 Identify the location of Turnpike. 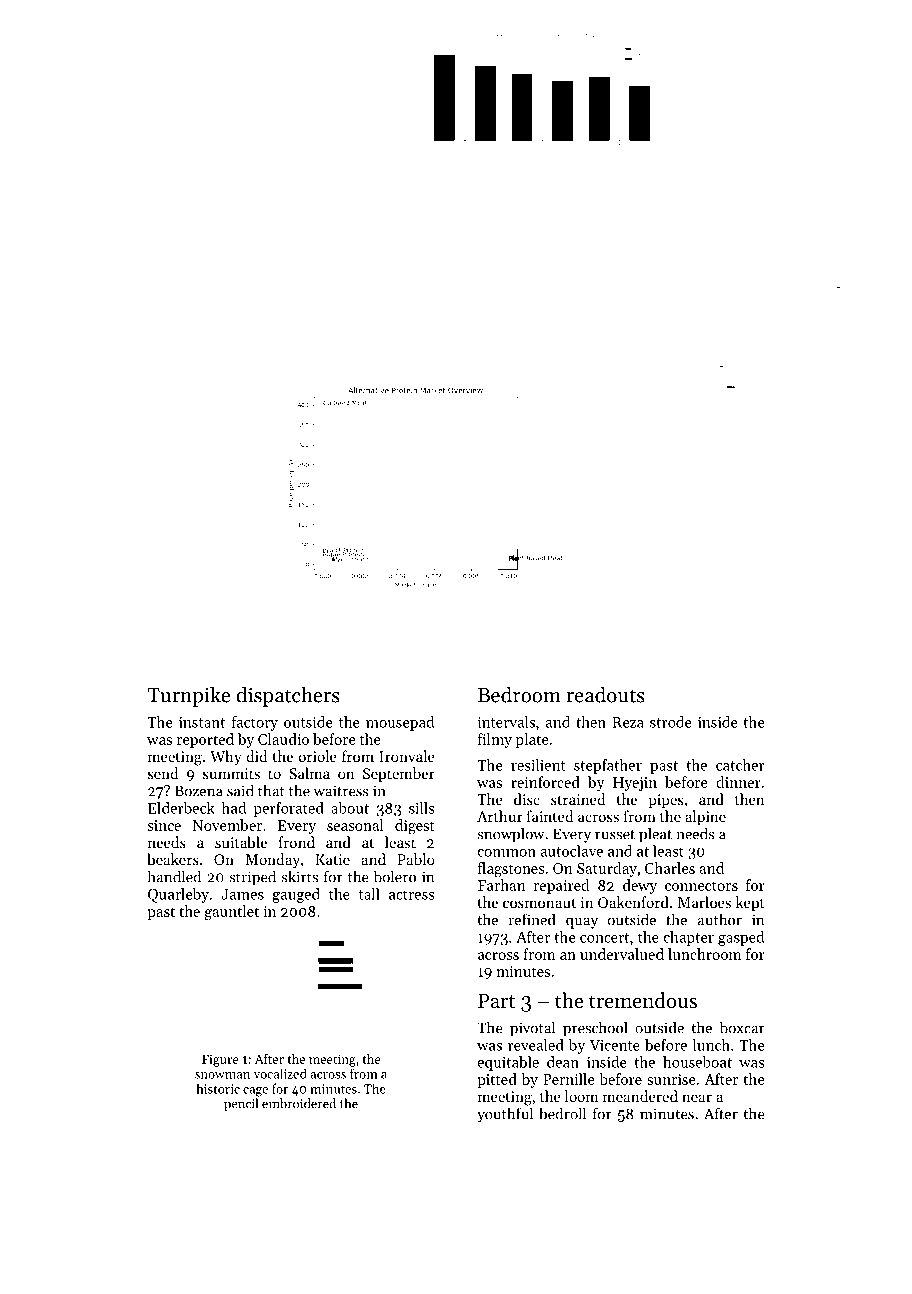
(188, 696).
